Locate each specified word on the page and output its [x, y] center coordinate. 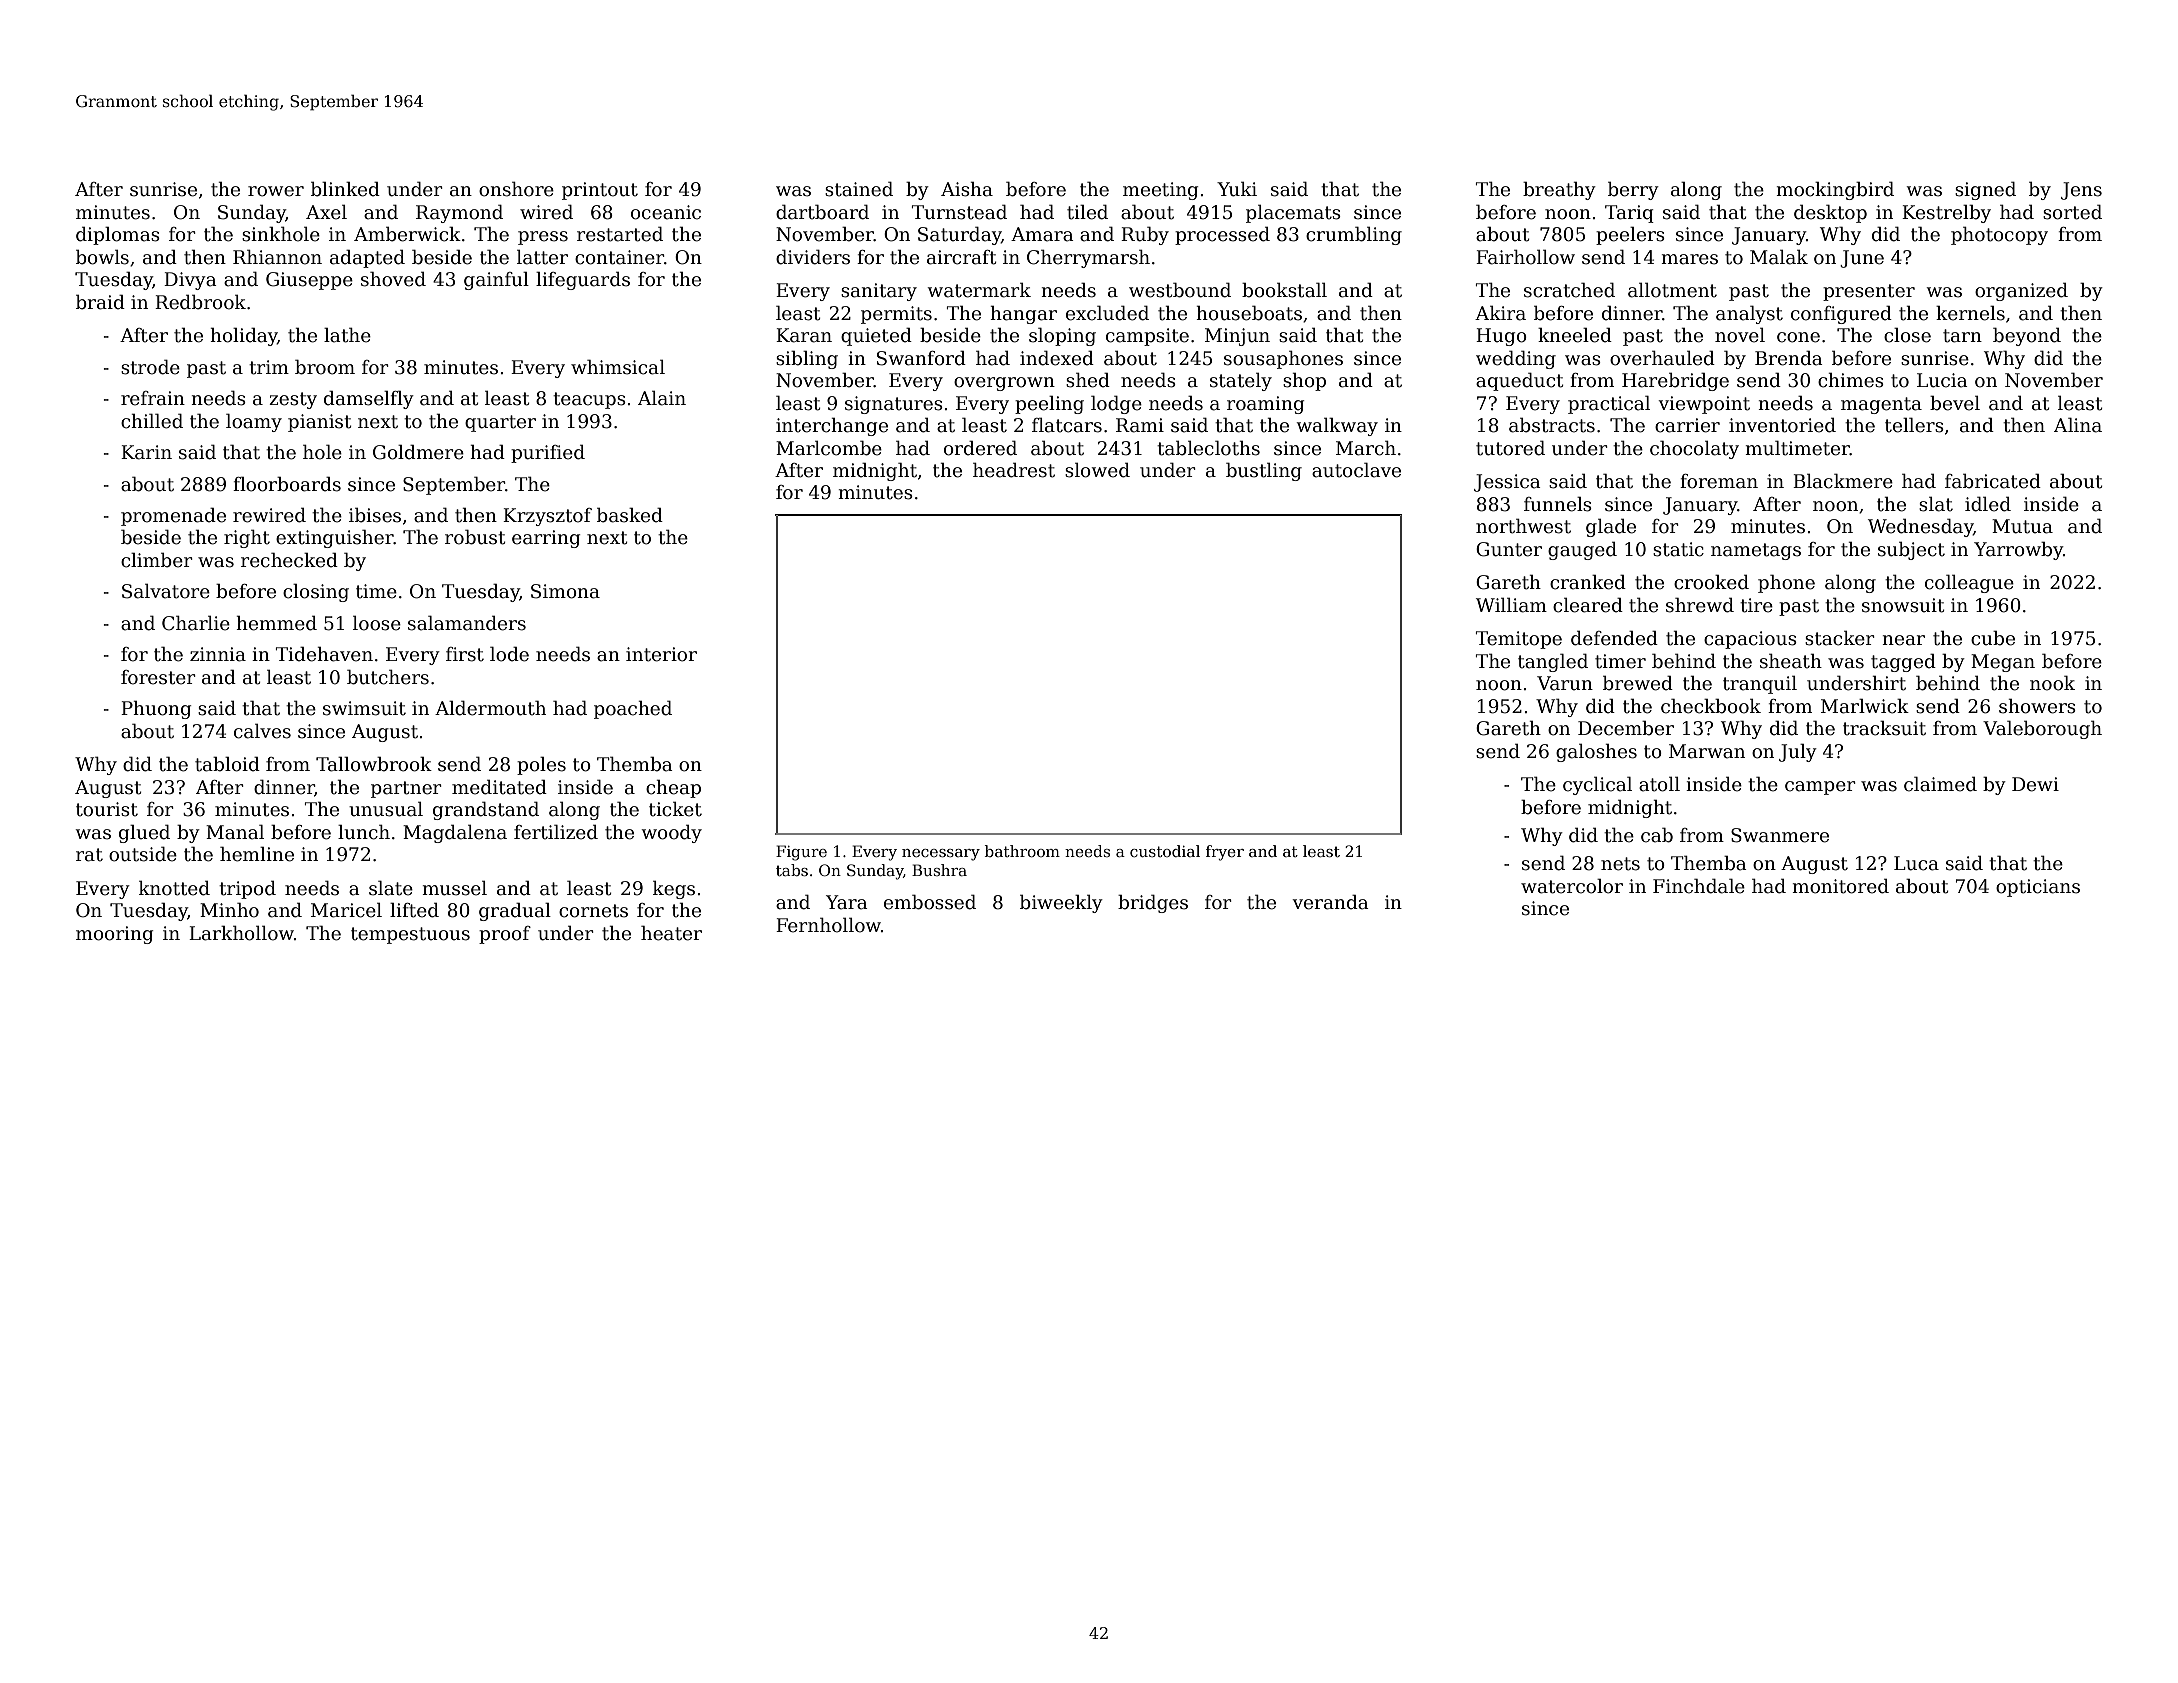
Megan [2003, 663]
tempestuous [410, 935]
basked [630, 515]
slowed [1097, 470]
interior [661, 654]
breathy [1559, 190]
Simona [565, 591]
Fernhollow [828, 925]
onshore [516, 189]
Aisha [967, 189]
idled [1988, 504]
